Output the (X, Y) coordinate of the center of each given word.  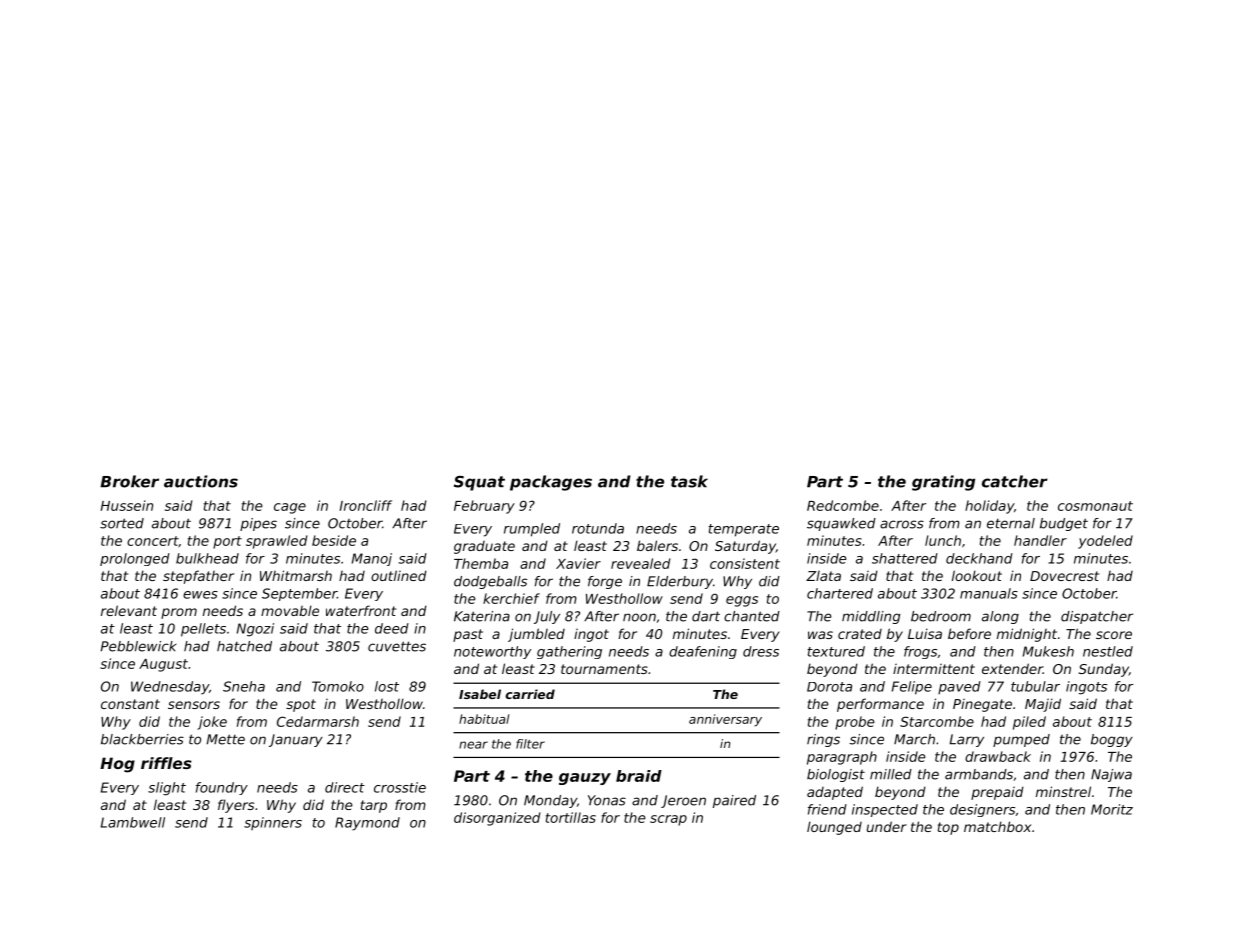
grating (943, 483)
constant (130, 704)
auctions (201, 481)
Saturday (745, 547)
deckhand (979, 558)
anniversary (725, 720)
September (299, 594)
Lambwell (133, 822)
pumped (1021, 740)
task (689, 481)
